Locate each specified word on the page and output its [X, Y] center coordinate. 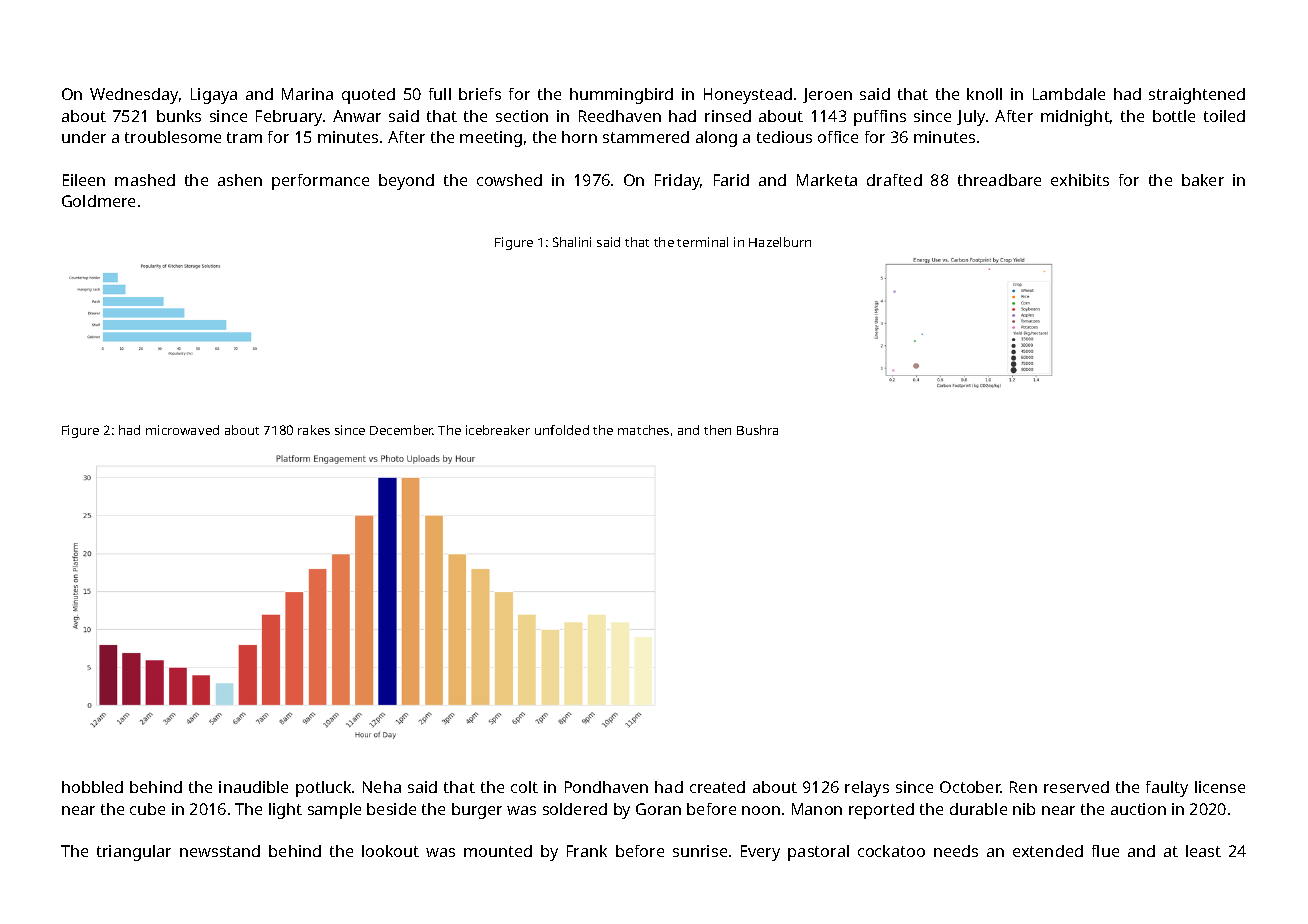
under [84, 137]
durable [978, 809]
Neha [382, 787]
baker [1203, 180]
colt [524, 787]
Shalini [572, 242]
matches [643, 430]
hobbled [92, 787]
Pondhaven [606, 787]
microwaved [182, 430]
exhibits [1080, 180]
